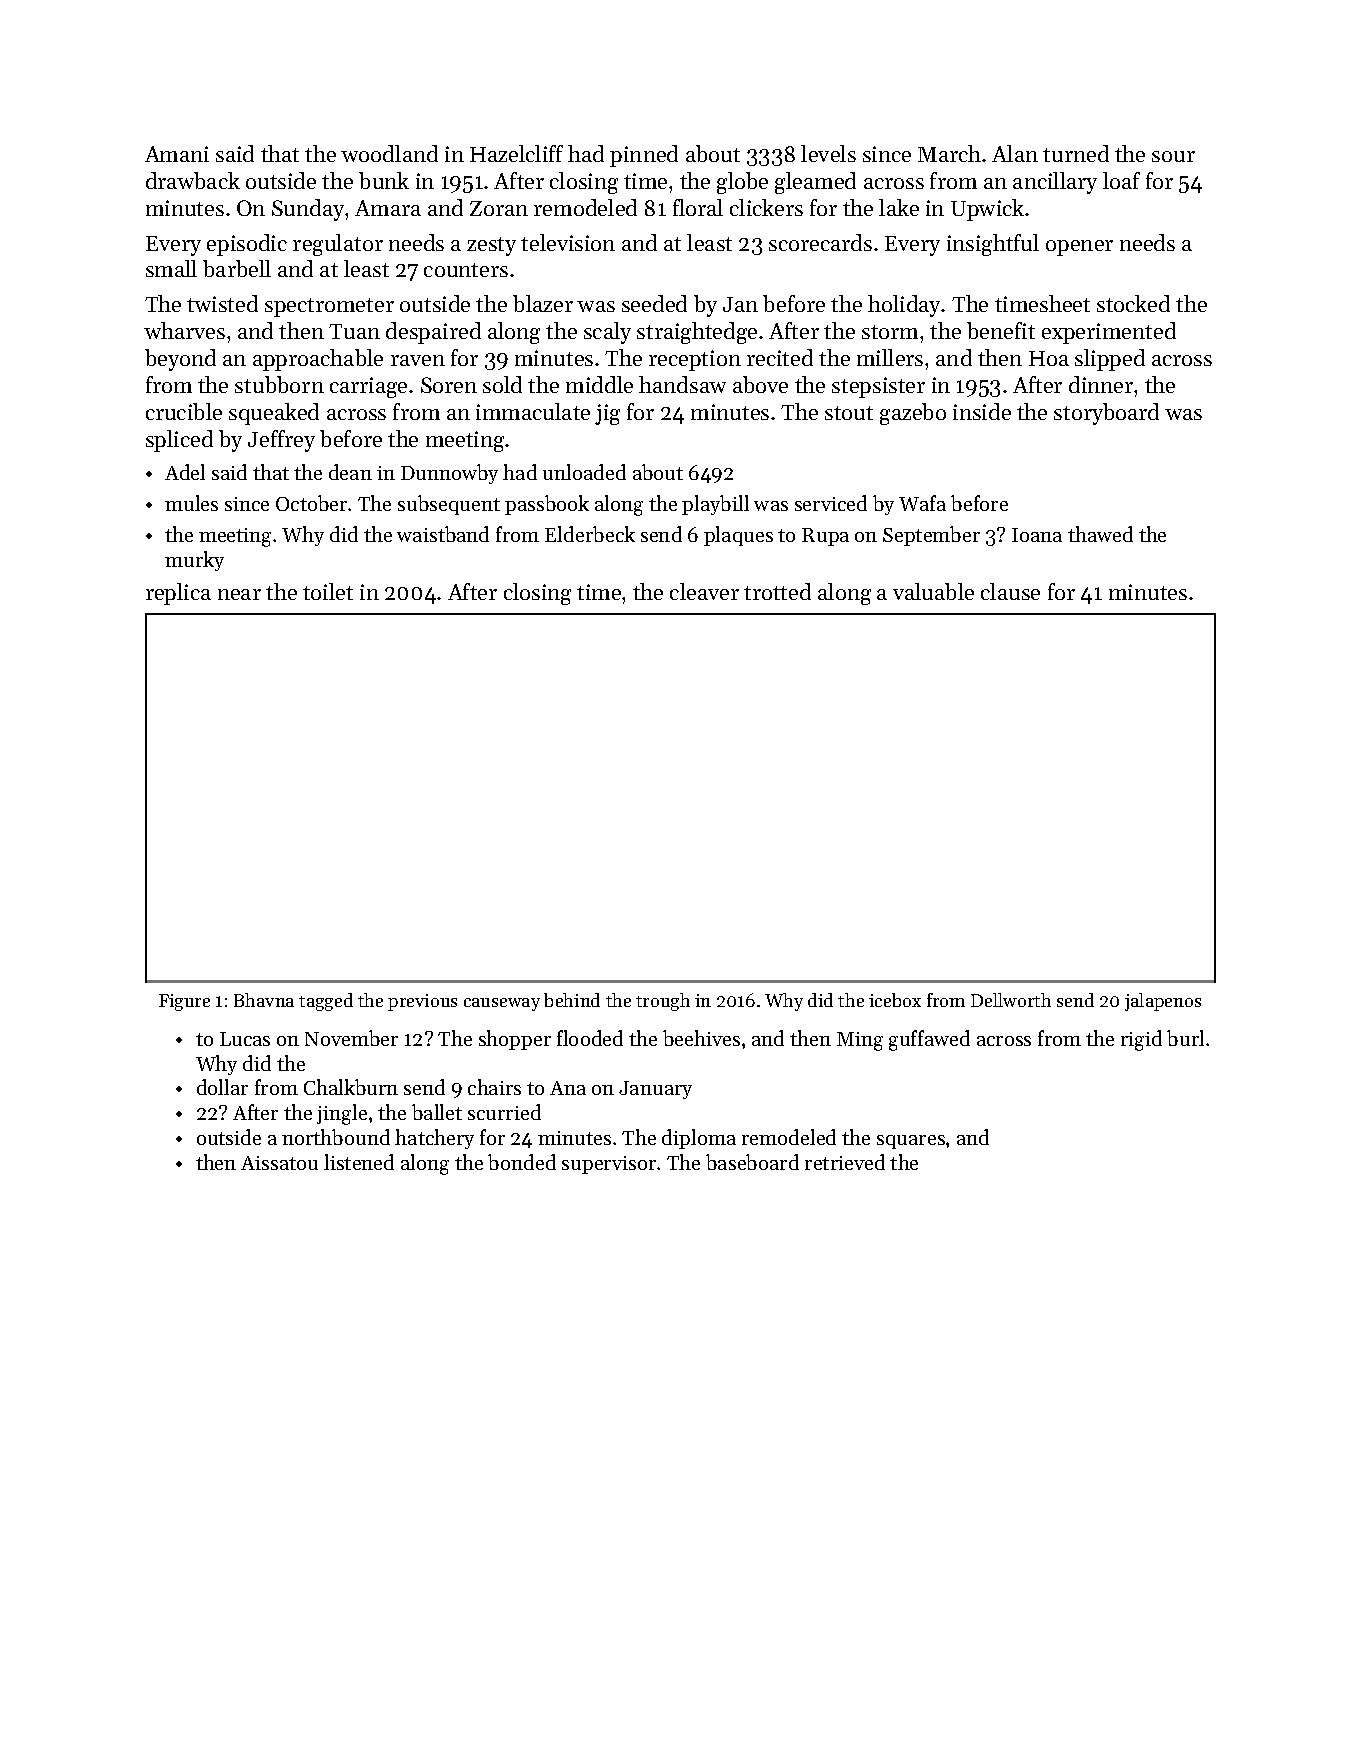 The width and height of the page is (1361, 1761). I want to click on woodland, so click(389, 153).
